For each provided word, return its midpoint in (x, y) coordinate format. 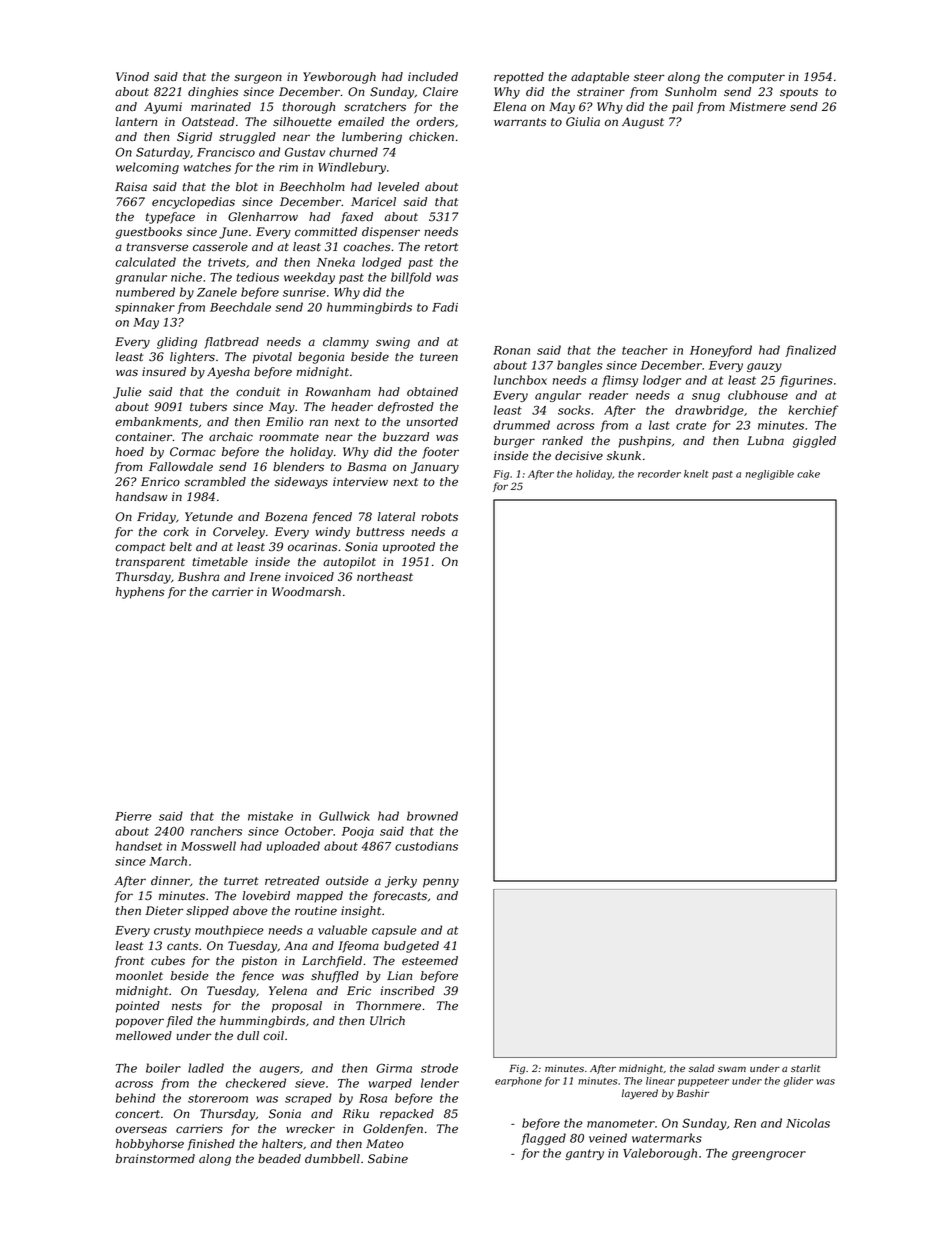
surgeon (258, 79)
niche (186, 277)
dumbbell (332, 1159)
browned (432, 816)
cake (808, 474)
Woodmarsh (306, 591)
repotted (519, 78)
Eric (359, 990)
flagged (543, 1139)
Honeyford (721, 351)
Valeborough (660, 1154)
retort (441, 247)
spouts (799, 93)
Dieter (164, 911)
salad (702, 1068)
